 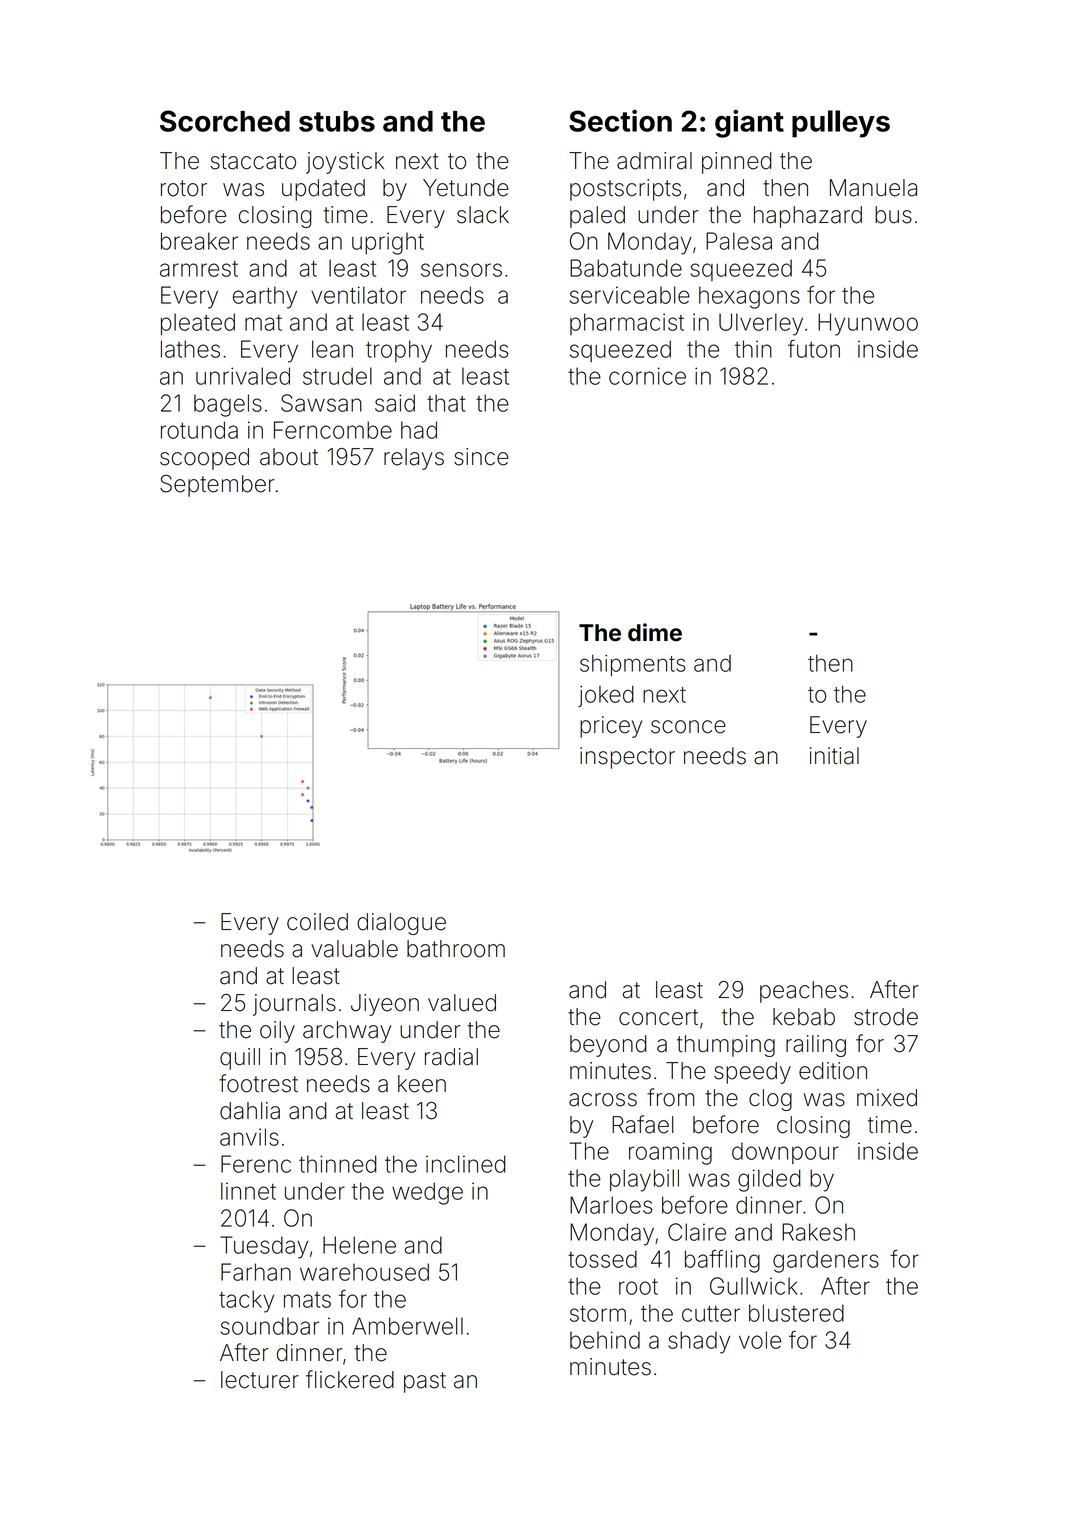 What do you see at coordinates (804, 1017) in the page?
I see `kebab` at bounding box center [804, 1017].
